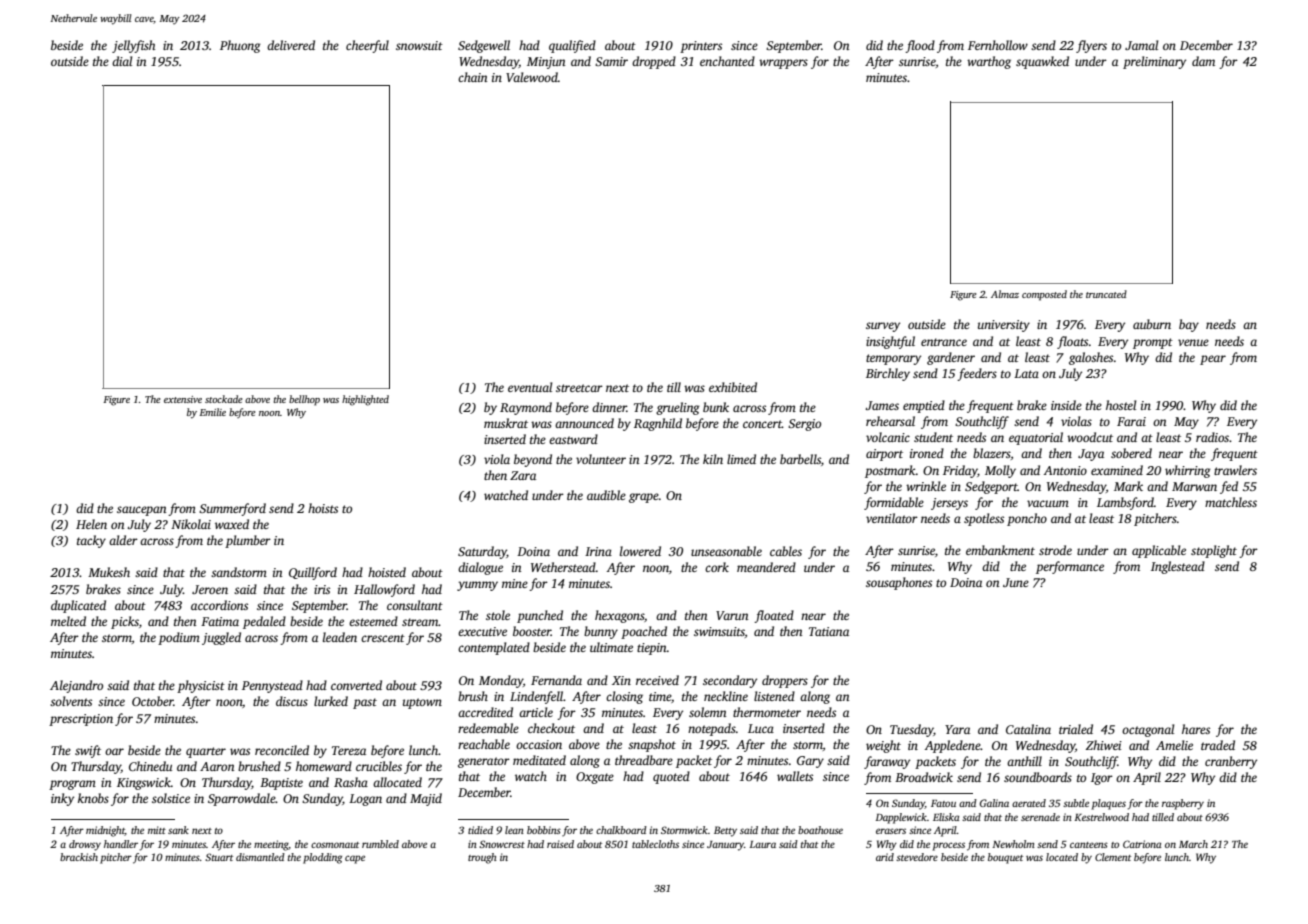 The width and height of the page is (1308, 924). I want to click on listened, so click(774, 696).
